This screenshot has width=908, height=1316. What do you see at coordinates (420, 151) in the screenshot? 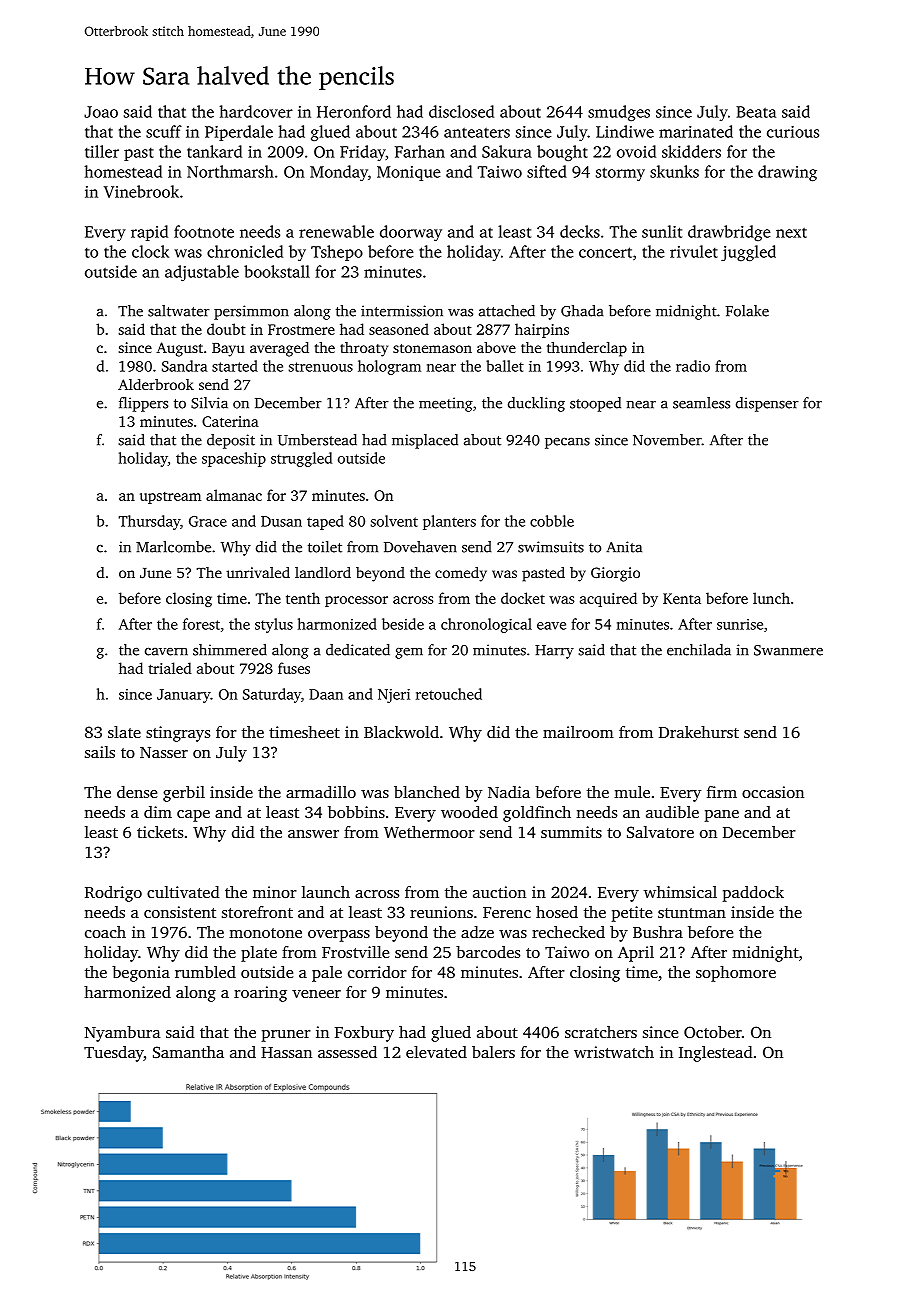
I see `Farhan` at bounding box center [420, 151].
